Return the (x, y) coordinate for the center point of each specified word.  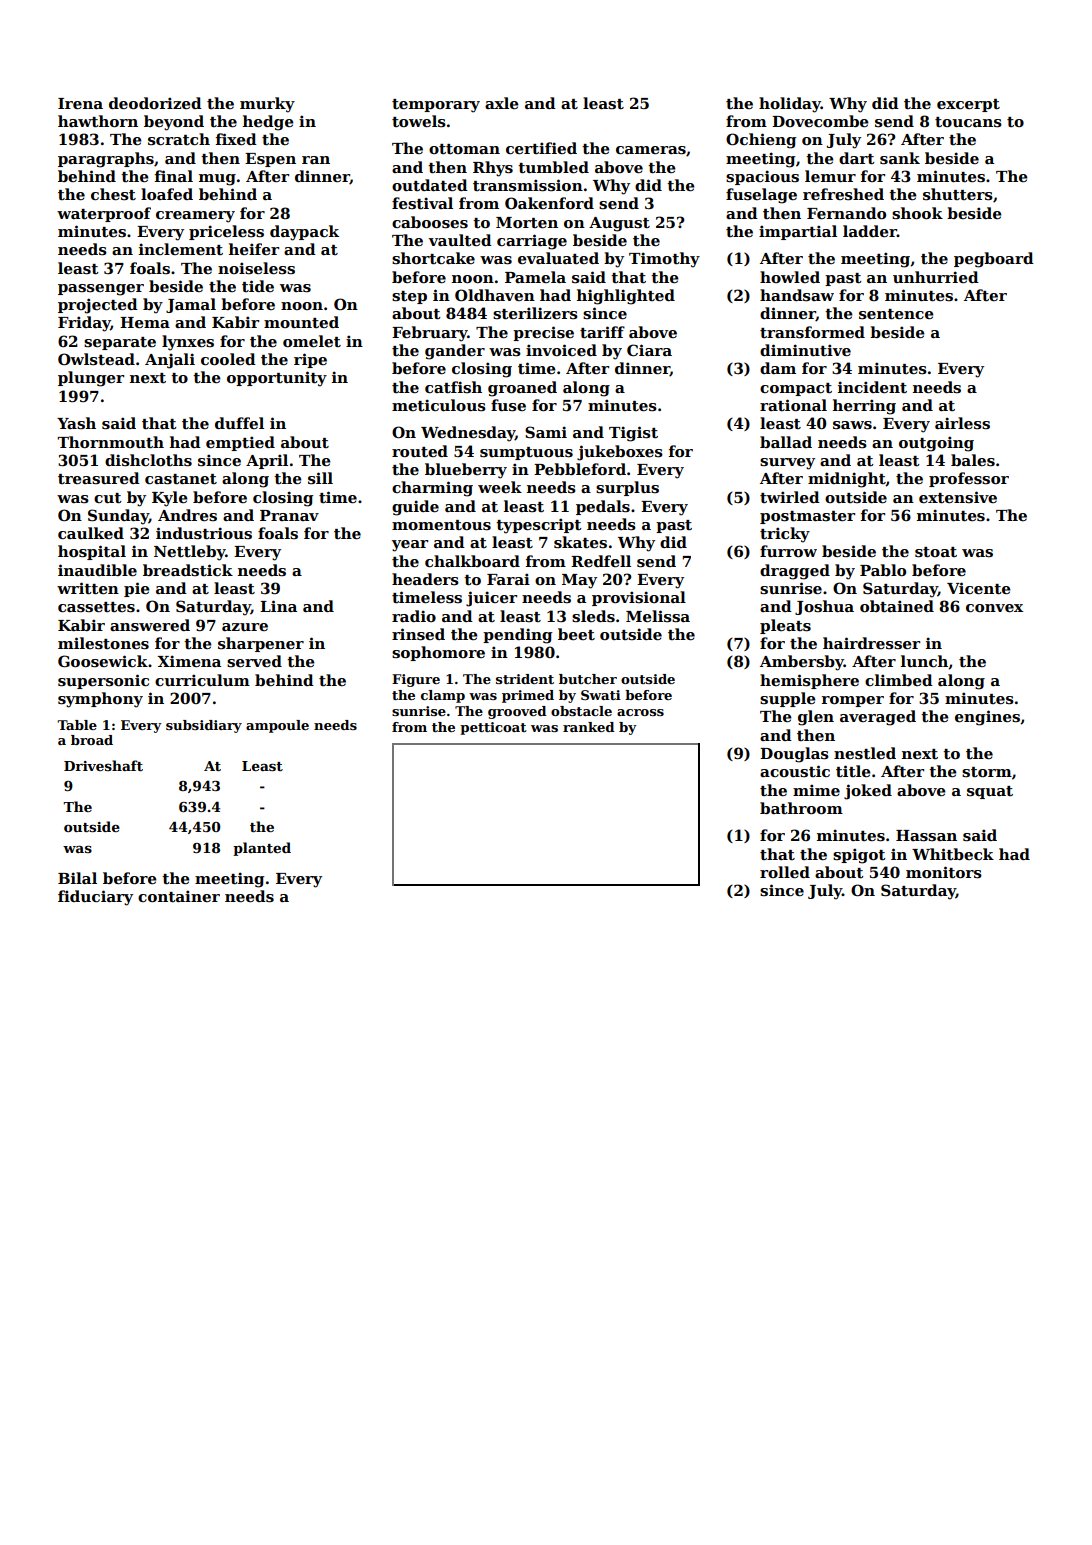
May (579, 581)
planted (262, 849)
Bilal (77, 878)
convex (994, 608)
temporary (436, 106)
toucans (968, 122)
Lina (278, 606)
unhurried (936, 277)
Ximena (189, 661)
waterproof (104, 214)
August (619, 224)
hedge (268, 123)
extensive (958, 497)
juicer (491, 599)
